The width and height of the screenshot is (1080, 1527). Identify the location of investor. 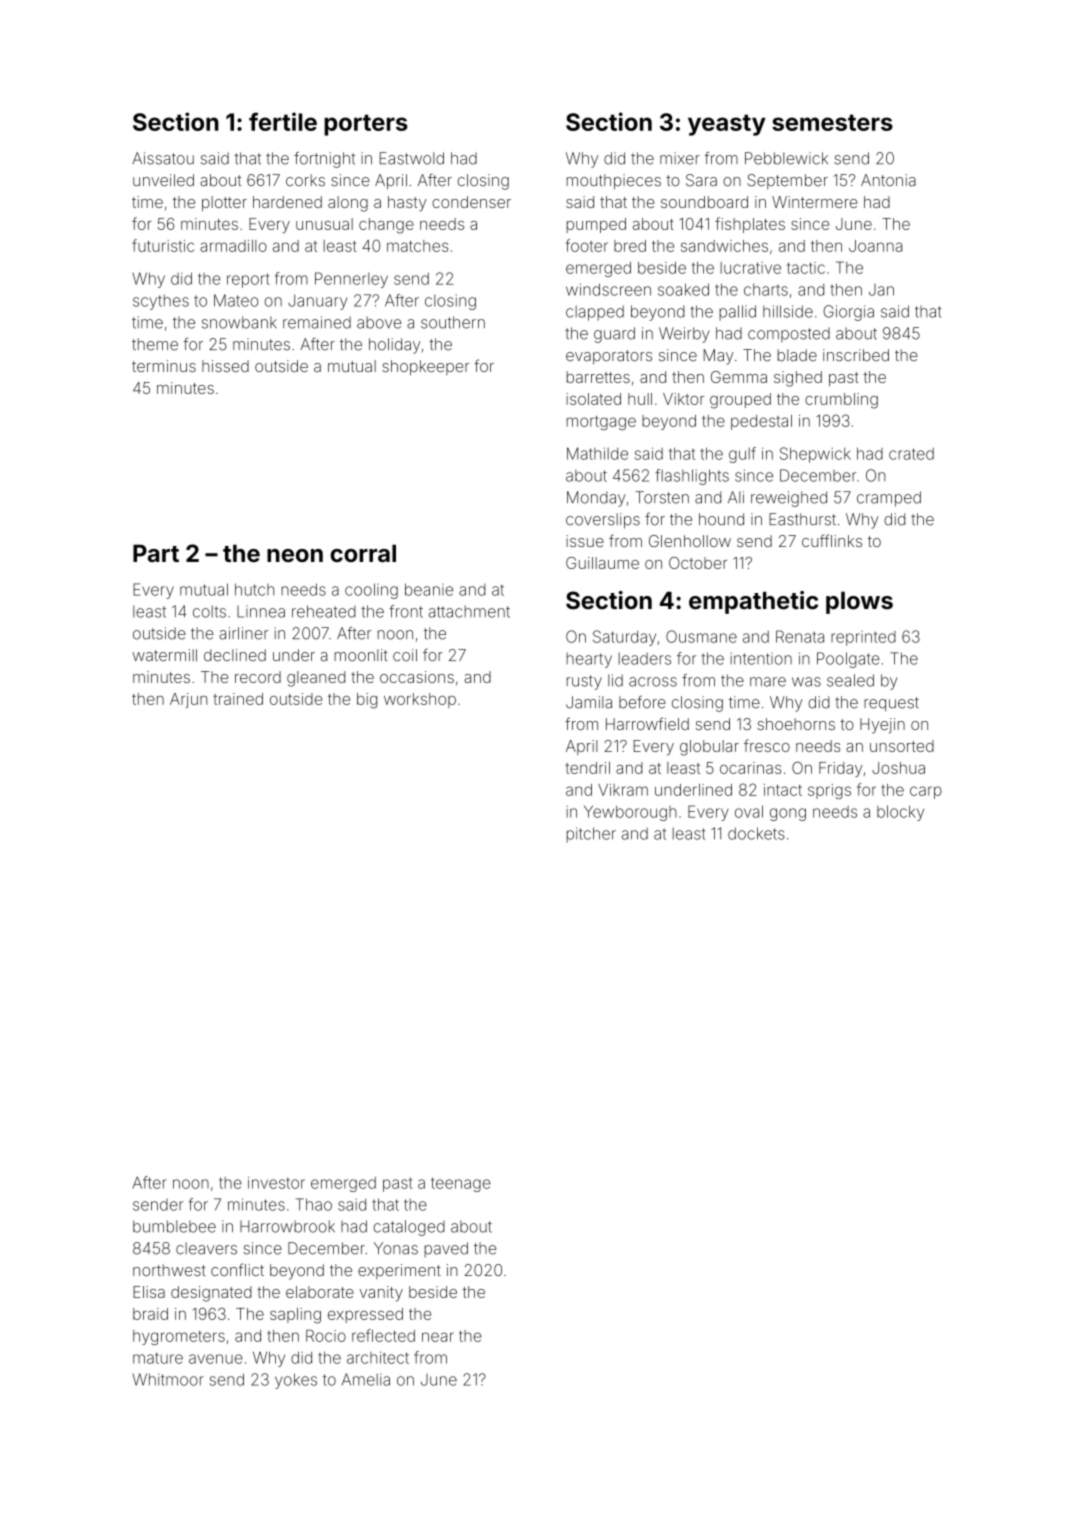
(276, 1183).
